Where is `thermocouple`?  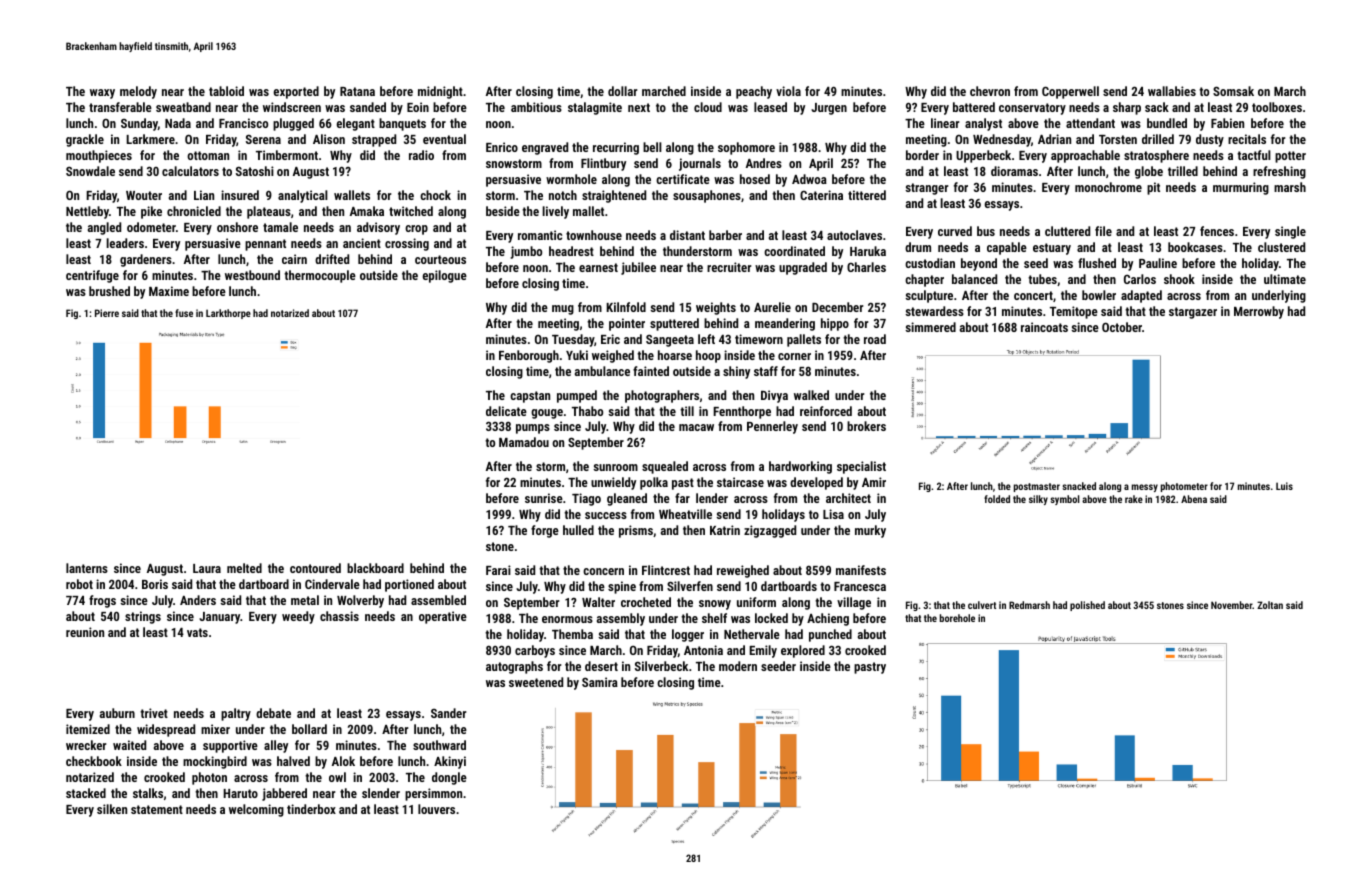 thermocouple is located at coordinates (320, 276).
